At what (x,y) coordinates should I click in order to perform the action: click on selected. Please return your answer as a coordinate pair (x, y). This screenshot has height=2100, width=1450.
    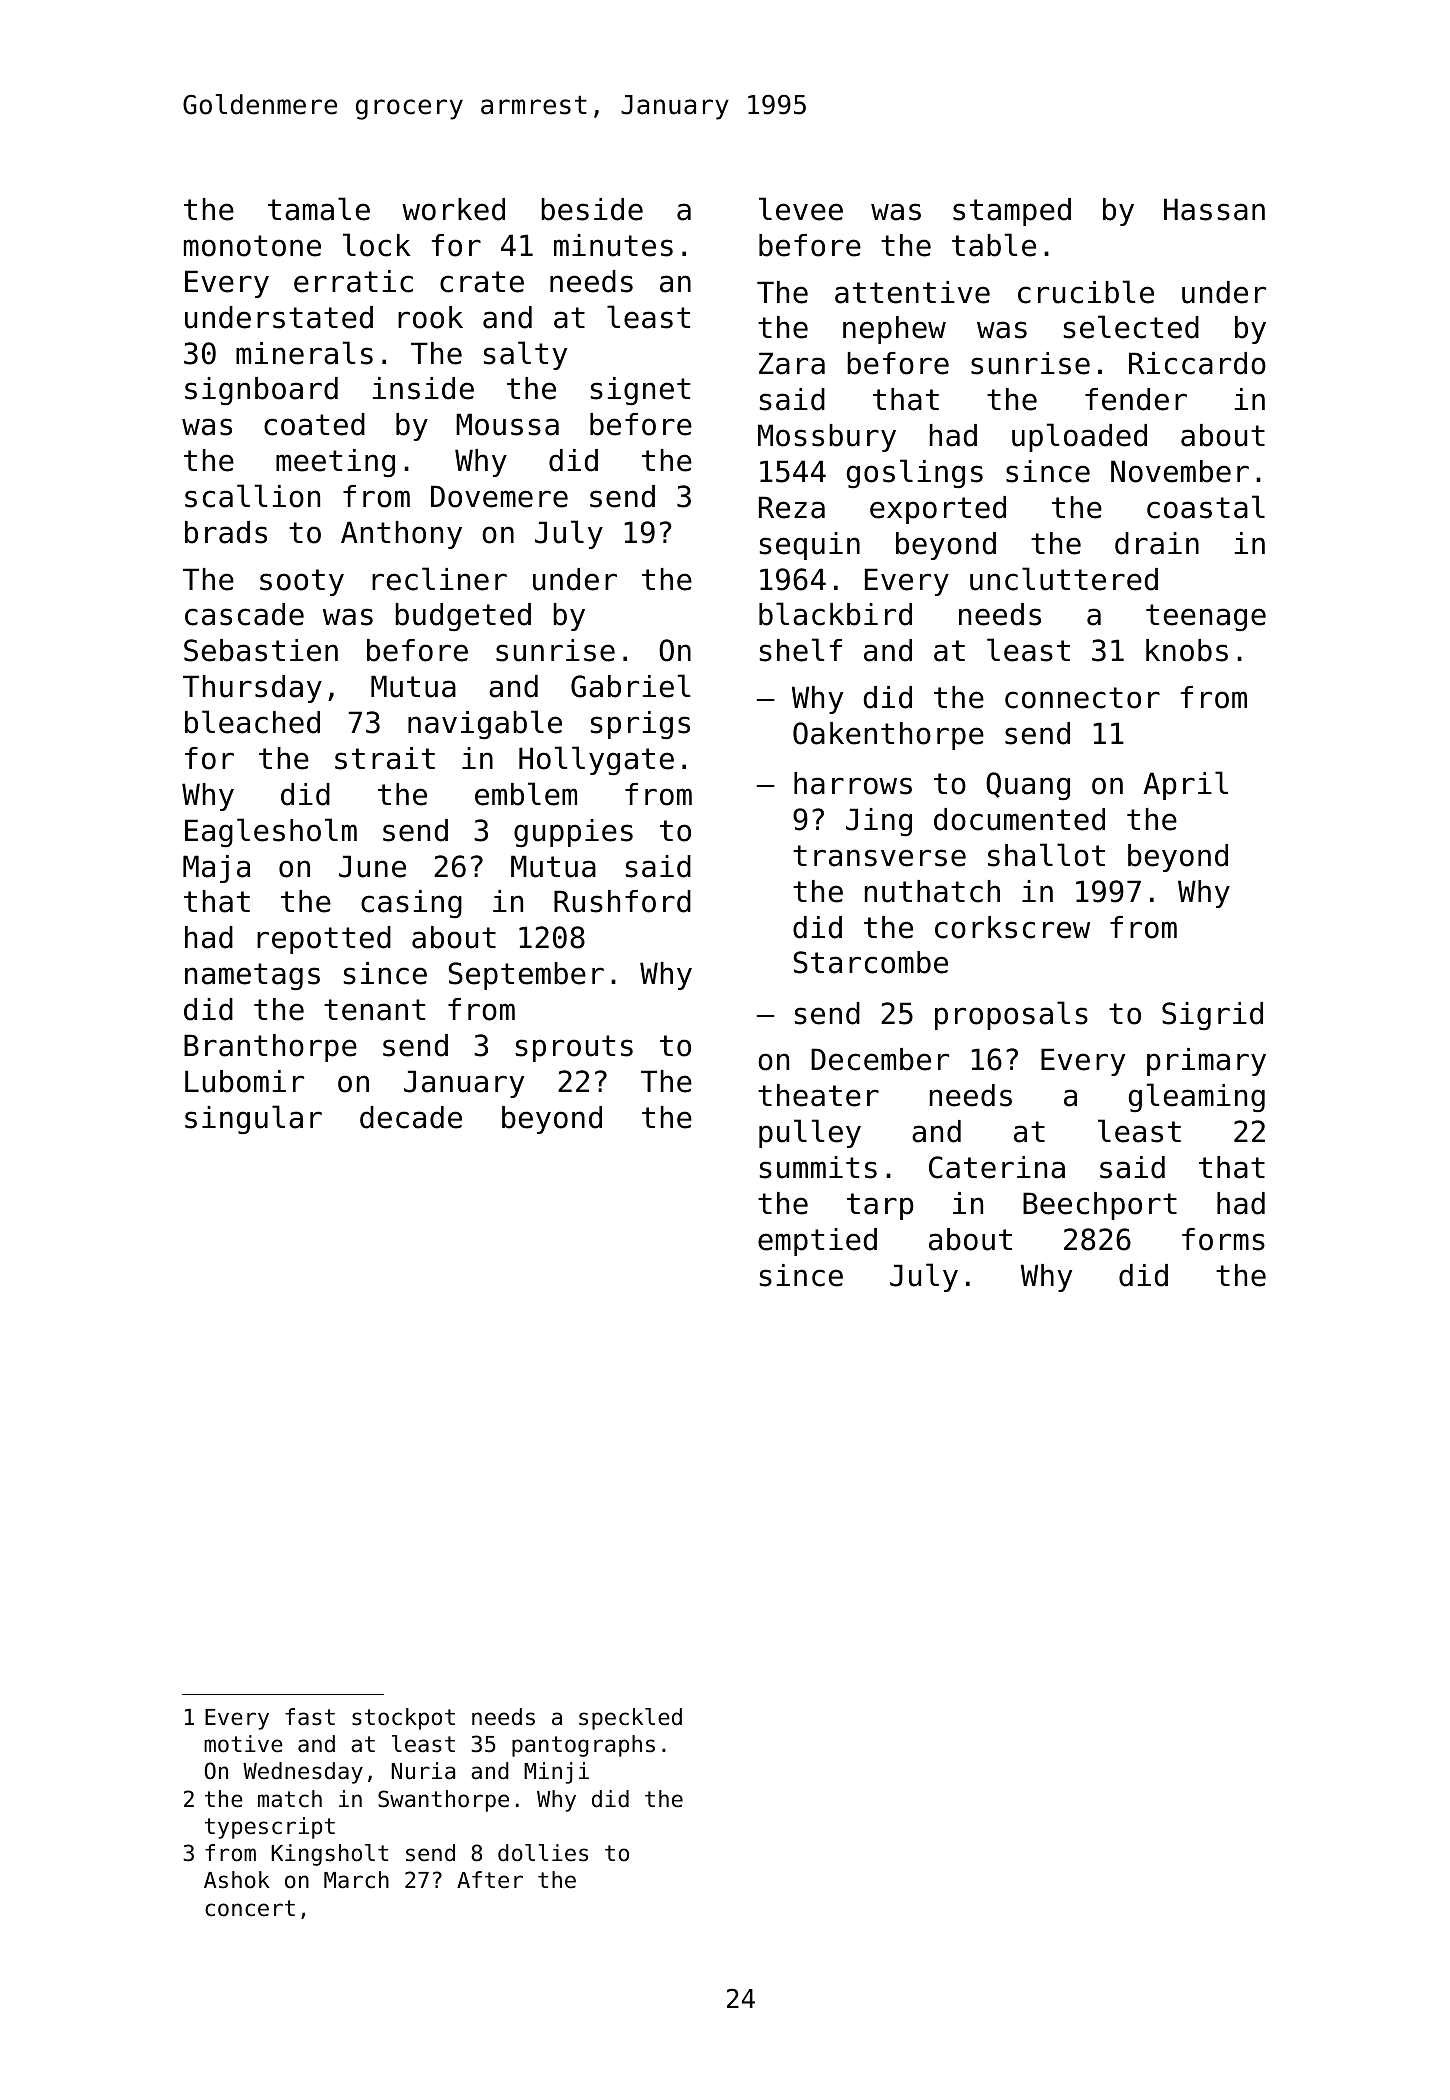
    Looking at the image, I should click on (1131, 327).
